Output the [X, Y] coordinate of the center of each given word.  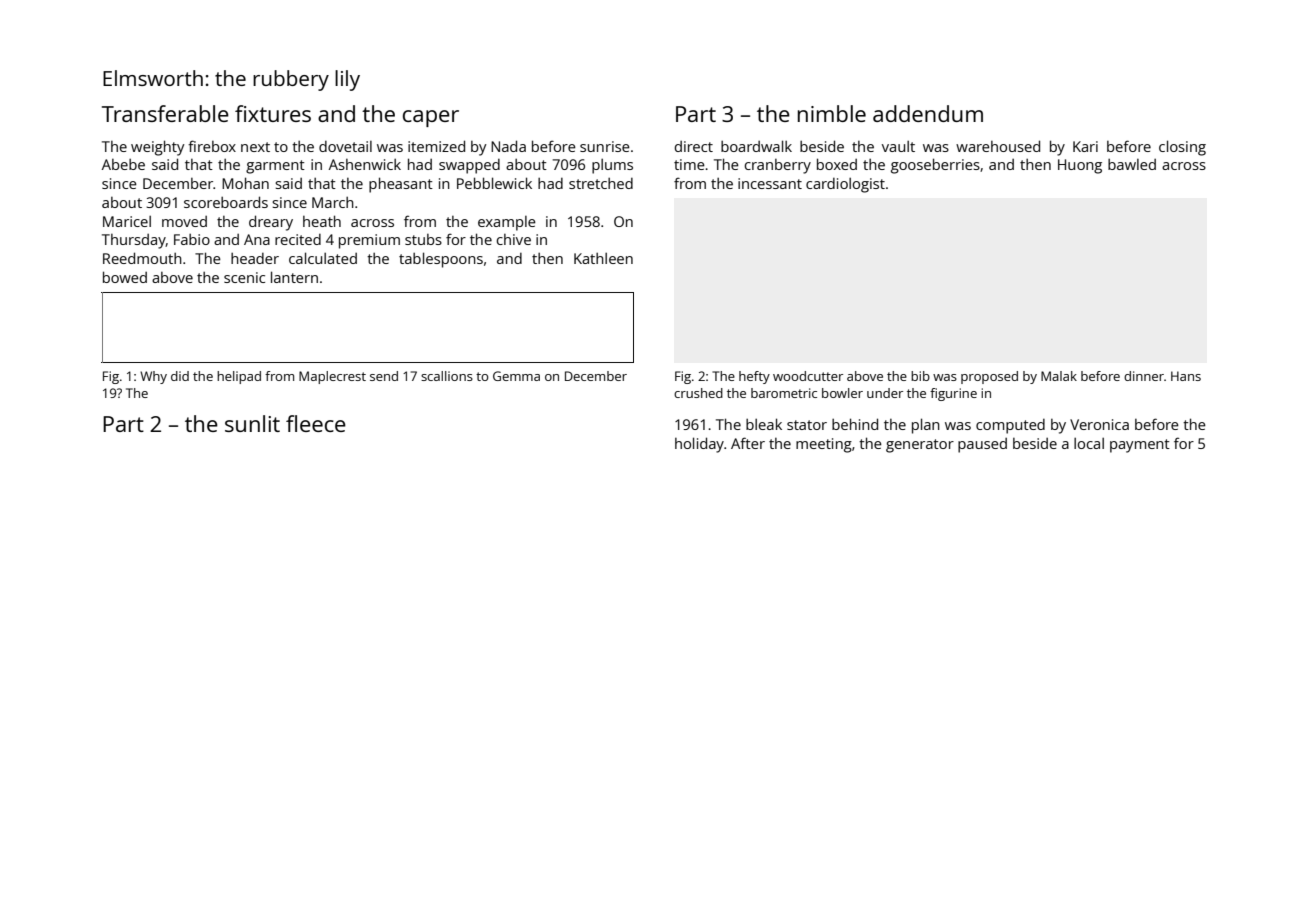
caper [431, 118]
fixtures [273, 113]
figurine [953, 394]
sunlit [252, 423]
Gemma [516, 376]
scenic [244, 277]
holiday [699, 445]
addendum [928, 113]
